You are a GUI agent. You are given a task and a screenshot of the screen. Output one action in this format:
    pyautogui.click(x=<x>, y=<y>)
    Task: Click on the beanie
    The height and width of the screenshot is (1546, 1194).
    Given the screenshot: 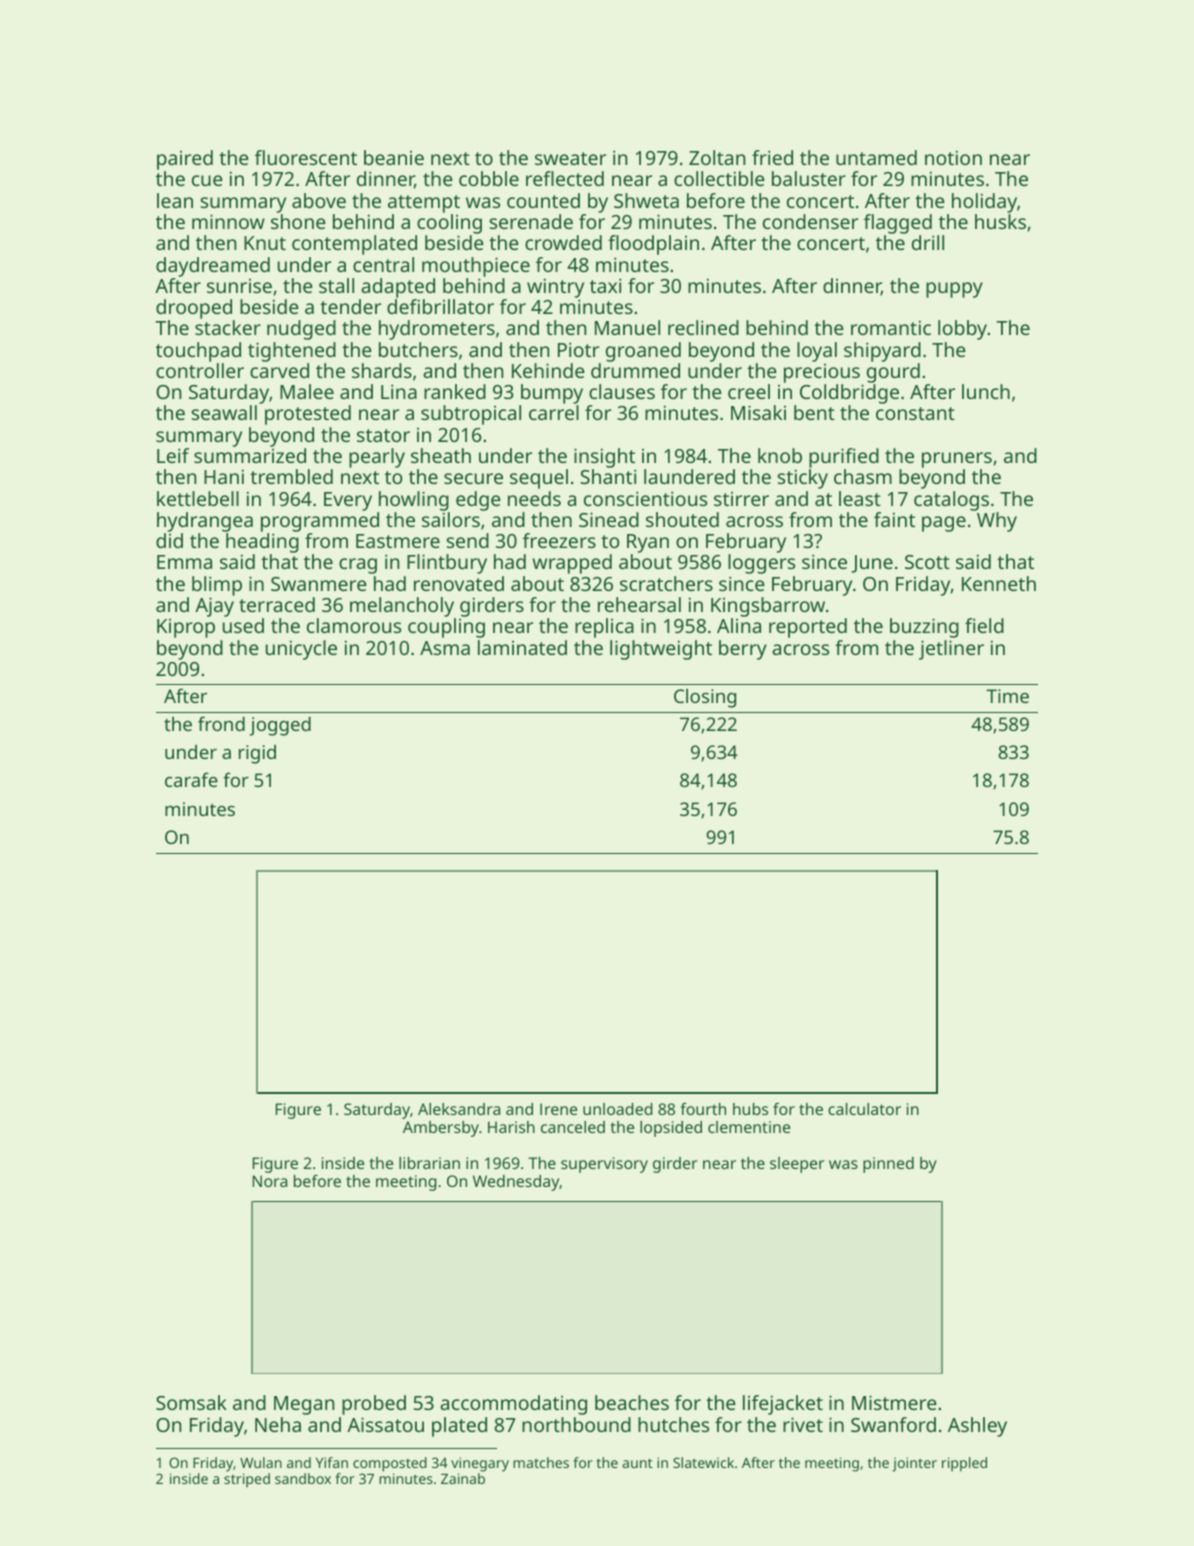 What is the action you would take?
    pyautogui.click(x=394, y=157)
